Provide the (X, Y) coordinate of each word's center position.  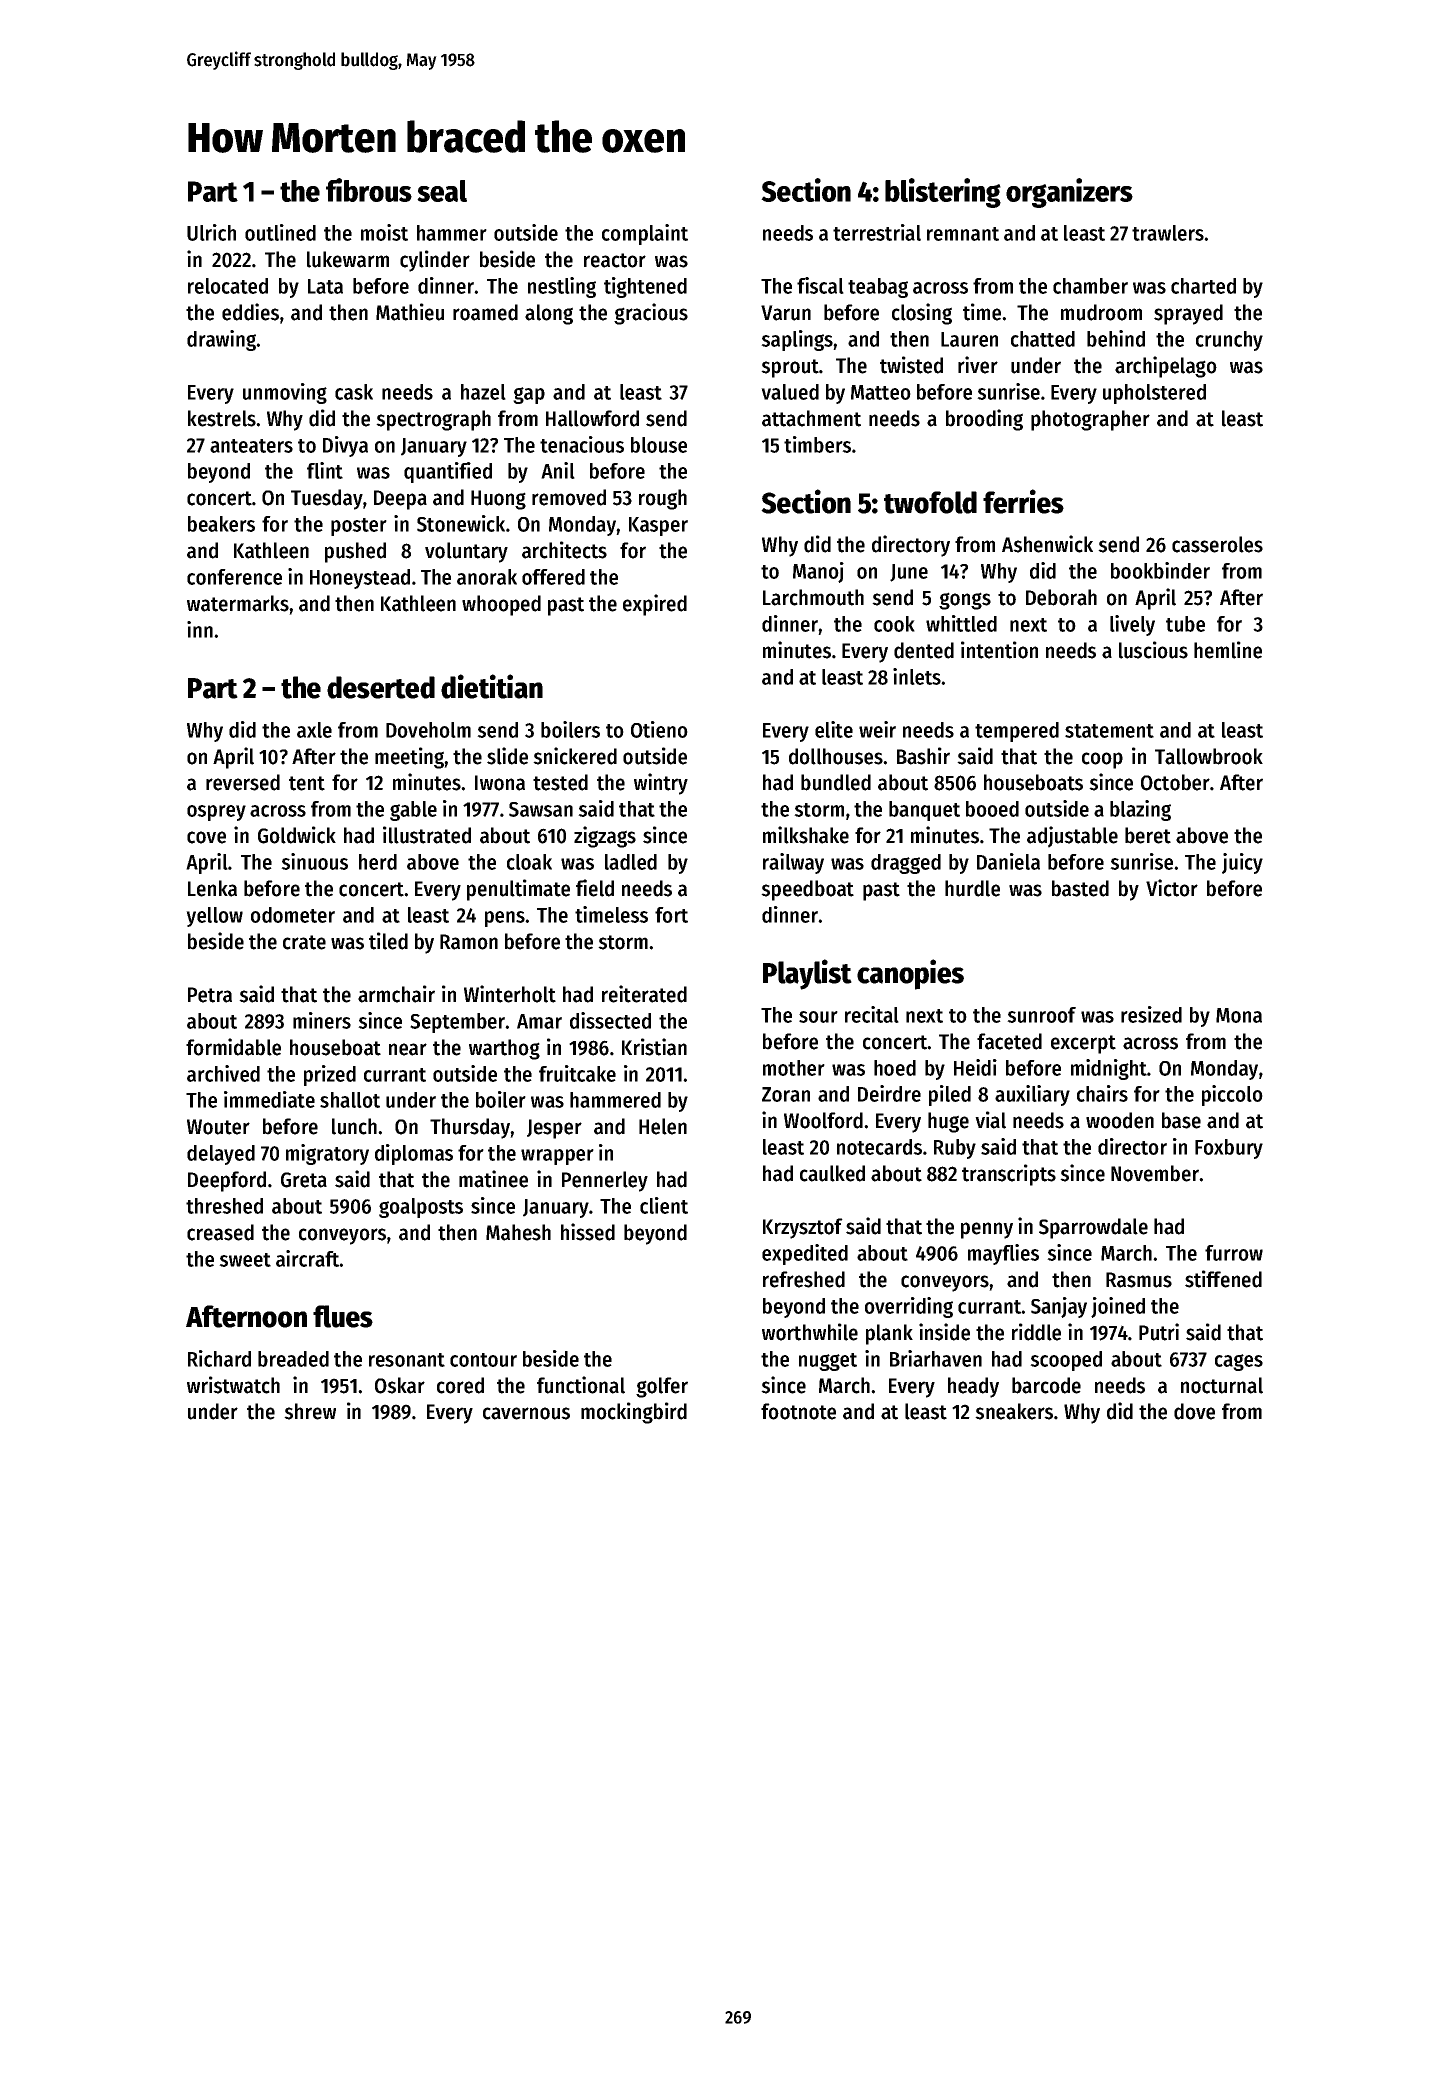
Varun (786, 313)
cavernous (526, 1413)
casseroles (1217, 544)
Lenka (212, 888)
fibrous (369, 190)
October (1175, 782)
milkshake (806, 835)
